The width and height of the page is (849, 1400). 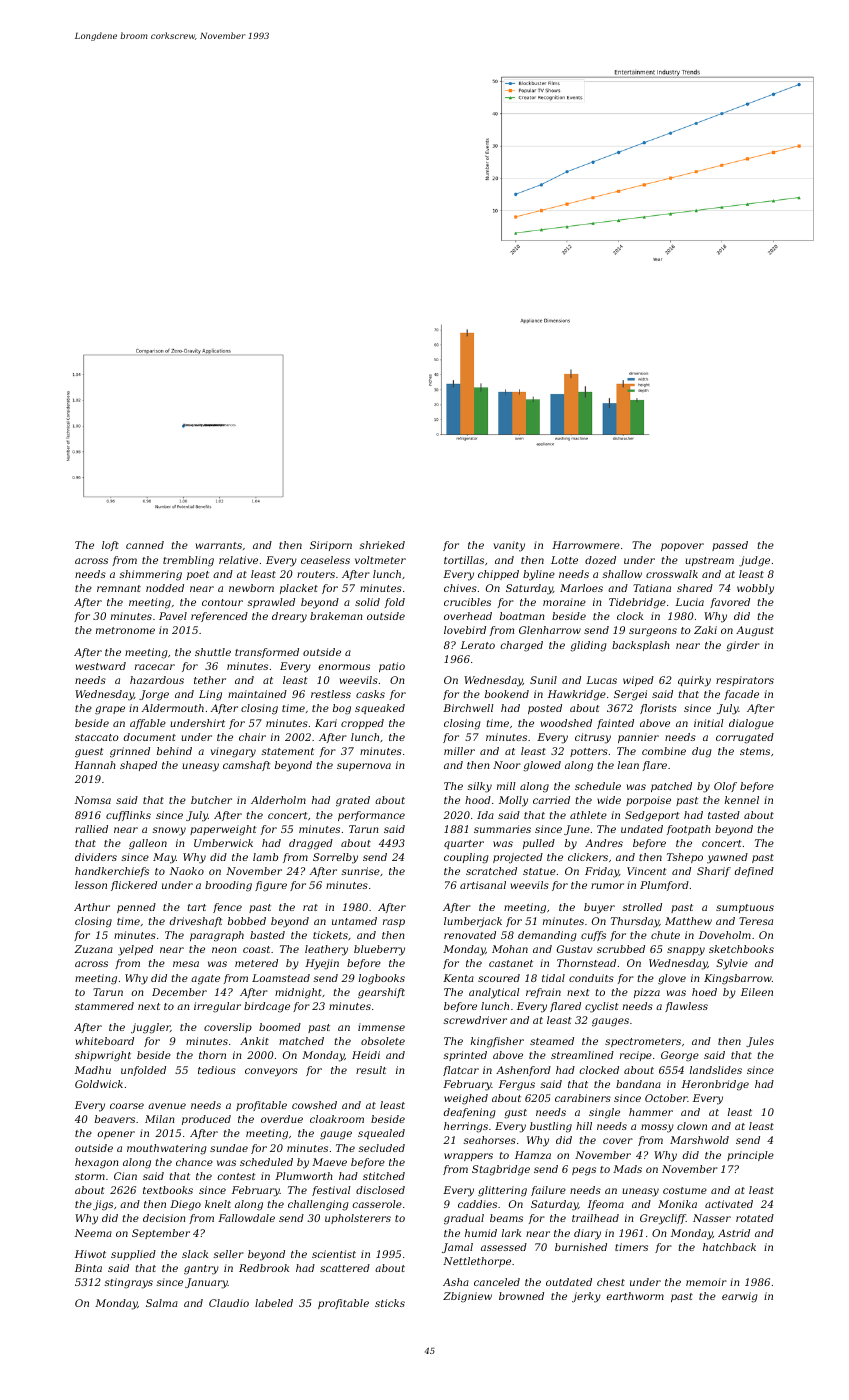 What do you see at coordinates (135, 950) in the page?
I see `yelped` at bounding box center [135, 950].
